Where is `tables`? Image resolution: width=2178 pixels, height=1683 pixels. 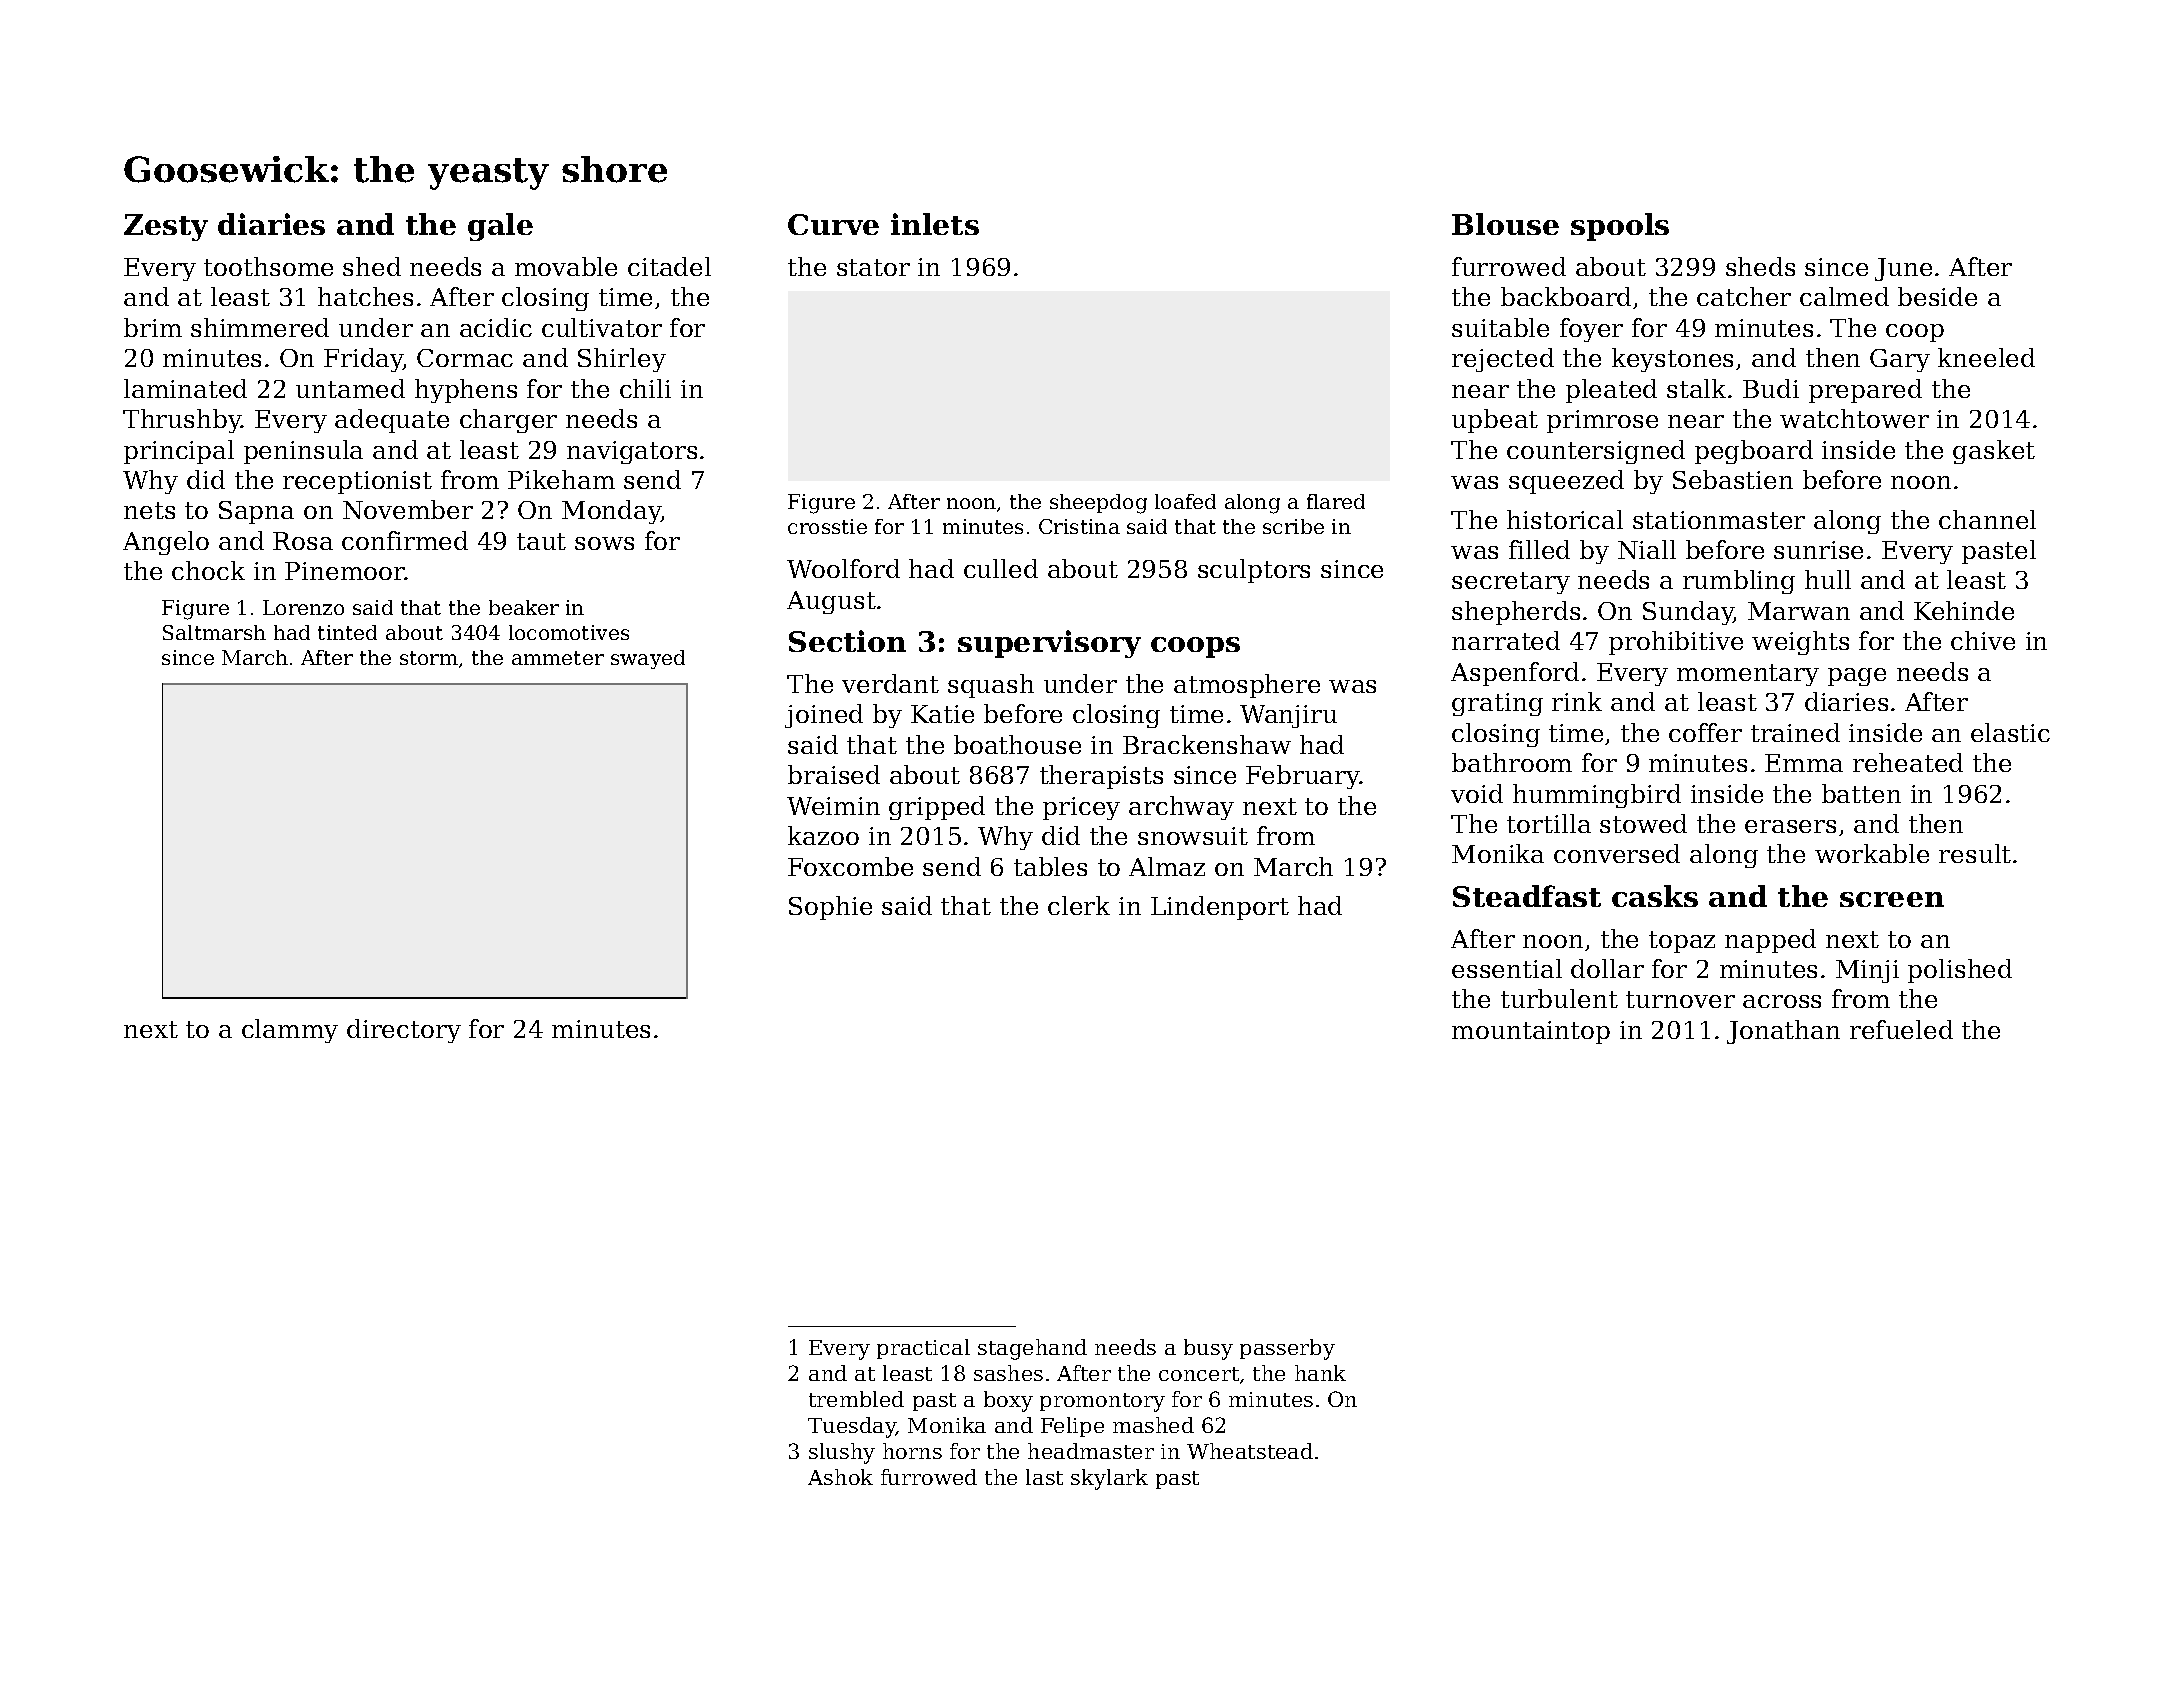
tables is located at coordinates (1050, 866).
